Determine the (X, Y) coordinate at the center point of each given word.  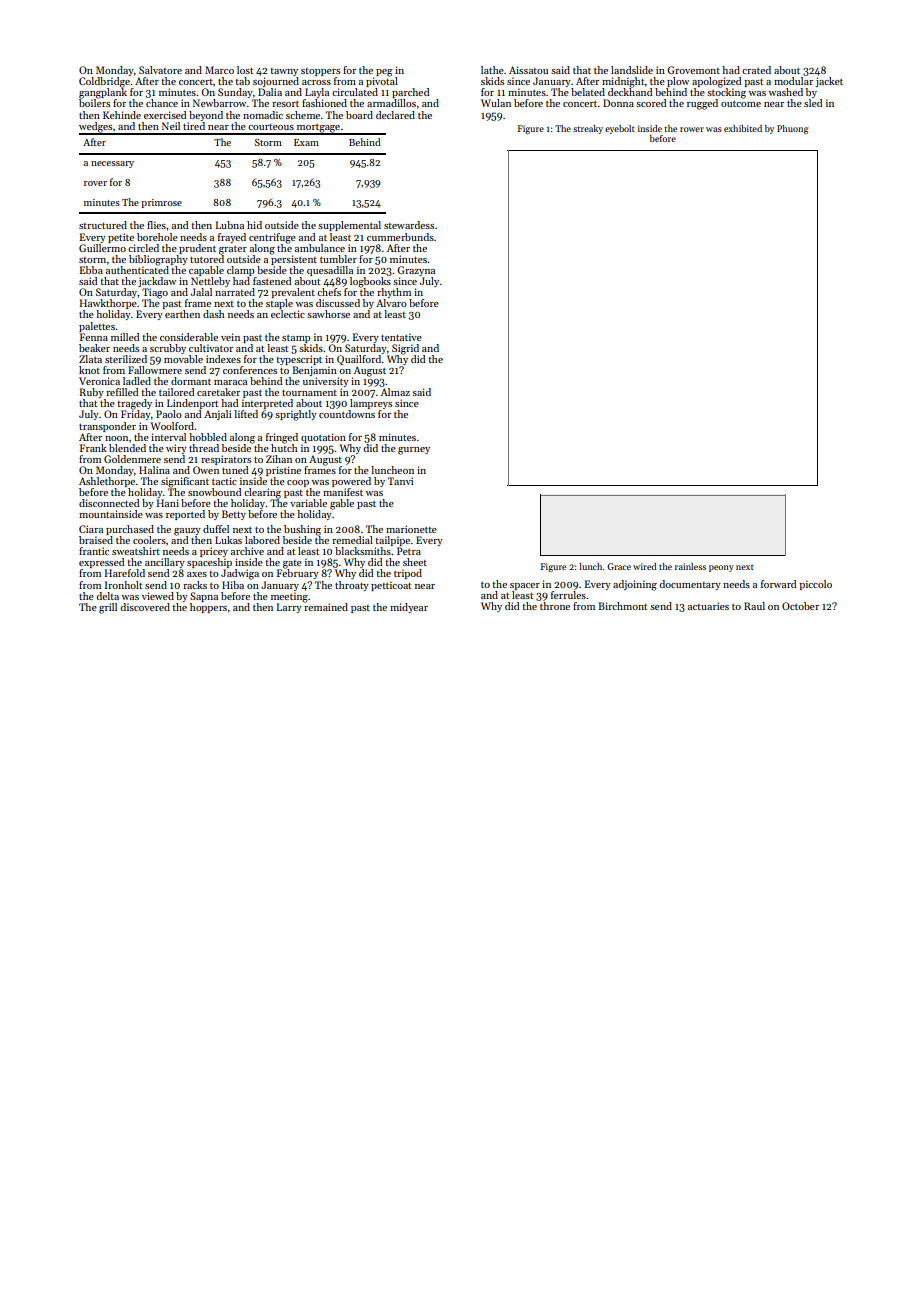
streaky (588, 129)
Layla (317, 93)
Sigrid (405, 349)
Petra (409, 551)
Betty (234, 515)
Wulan (496, 103)
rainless (690, 566)
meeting (289, 597)
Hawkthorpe (108, 304)
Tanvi (401, 481)
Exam (306, 142)
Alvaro (391, 303)
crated (756, 70)
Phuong (792, 129)
